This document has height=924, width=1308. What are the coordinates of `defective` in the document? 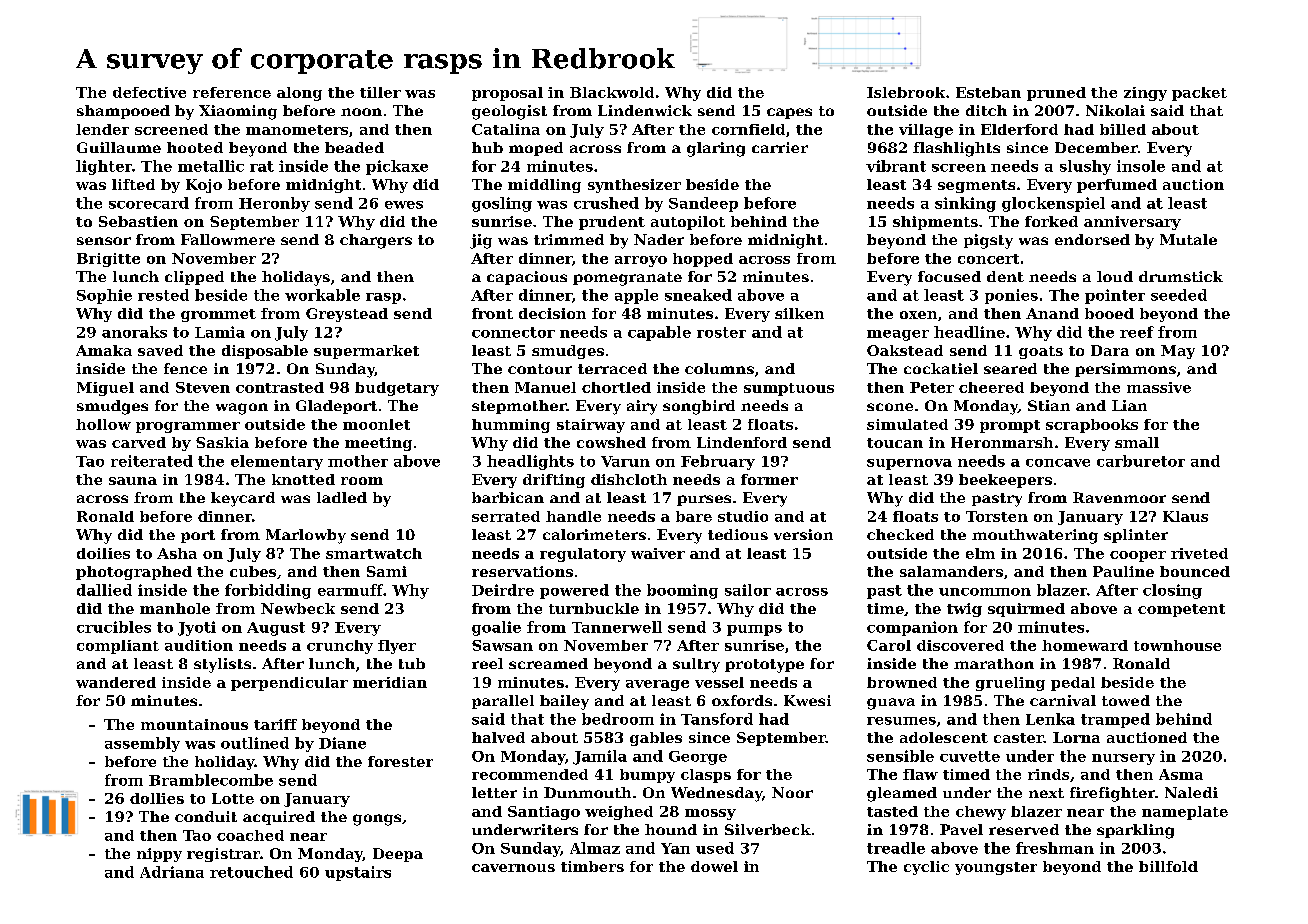 It's located at (149, 92).
